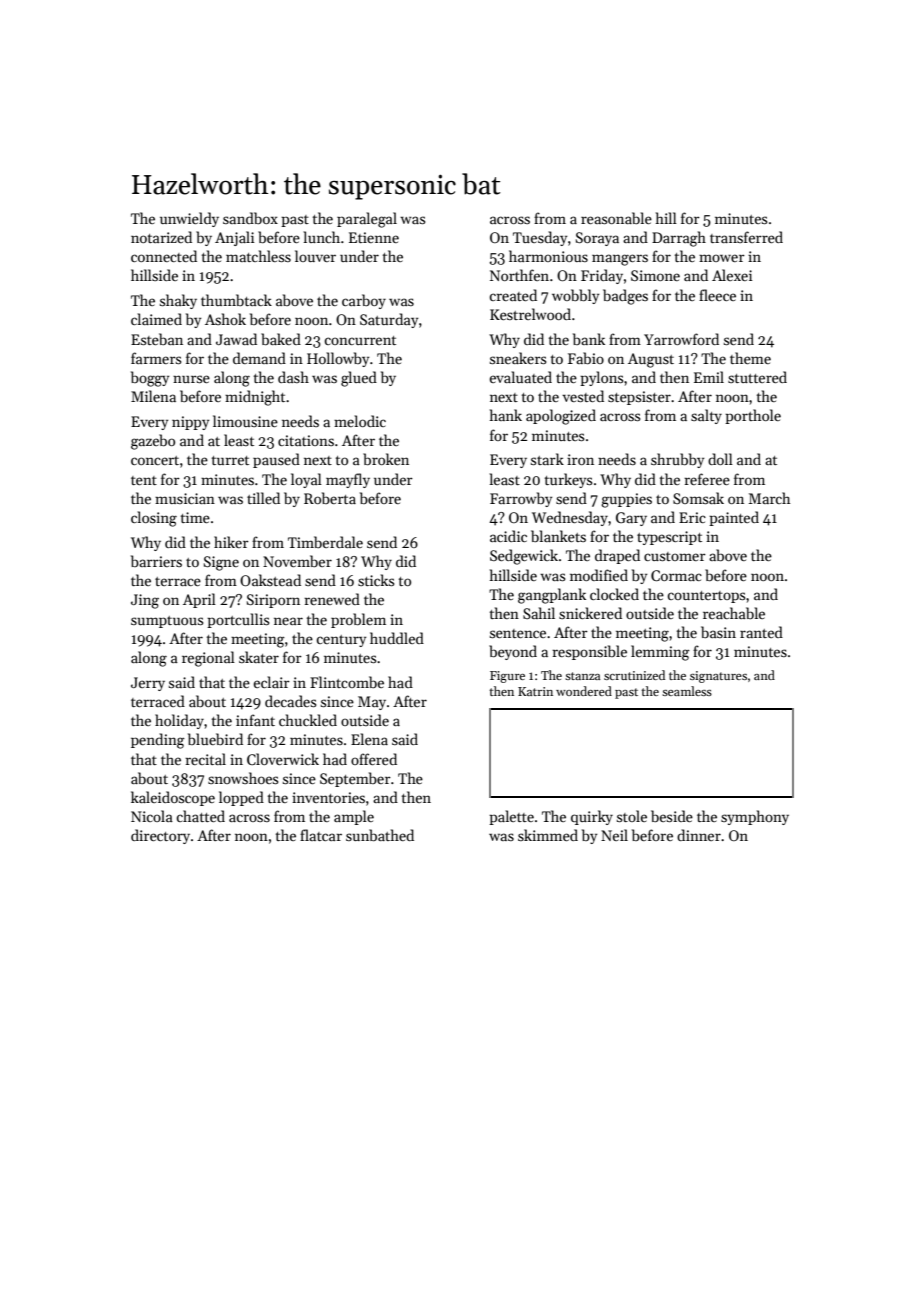 This screenshot has height=1311, width=924. I want to click on painted, so click(734, 518).
